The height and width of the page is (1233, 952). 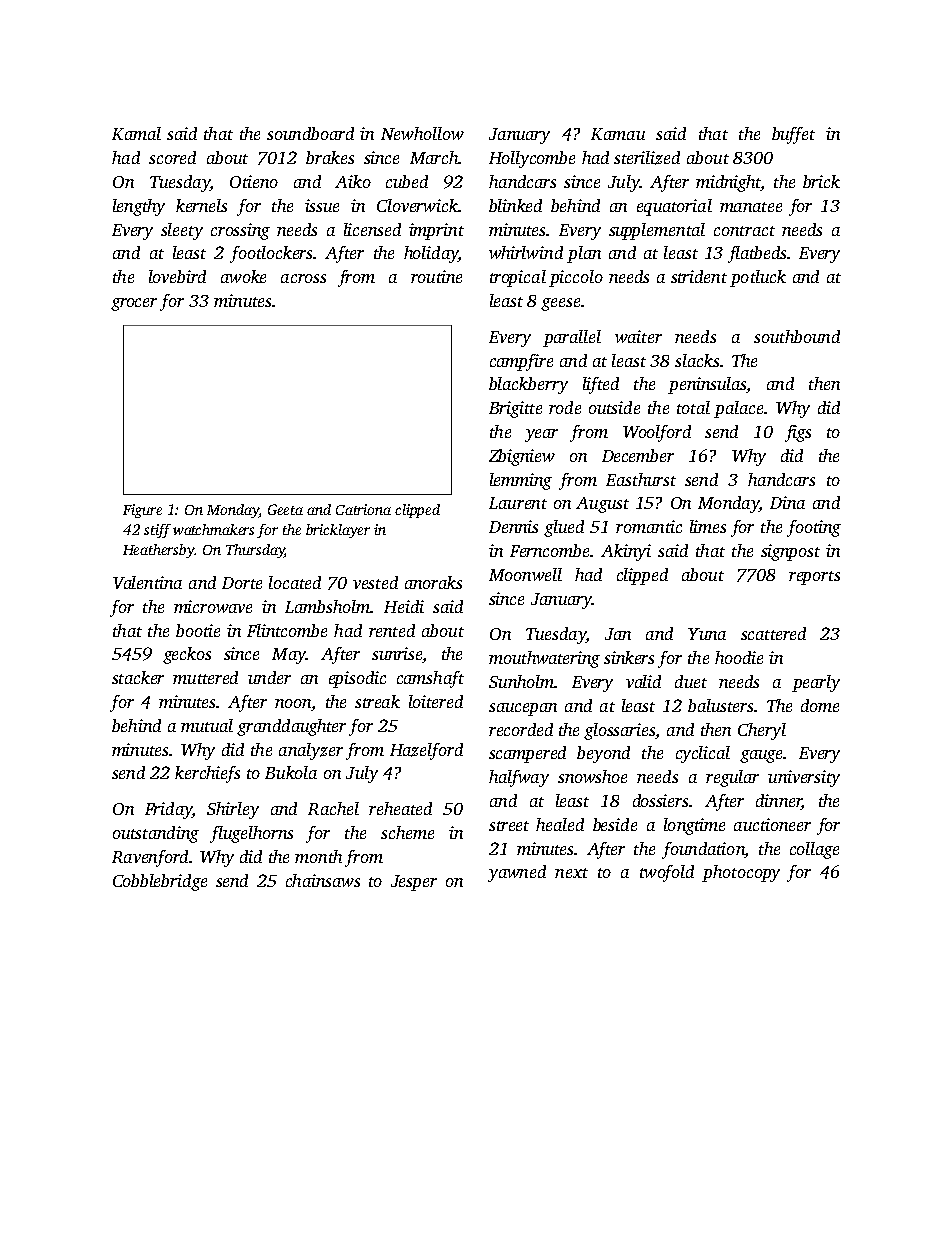 I want to click on southbound, so click(x=797, y=336).
